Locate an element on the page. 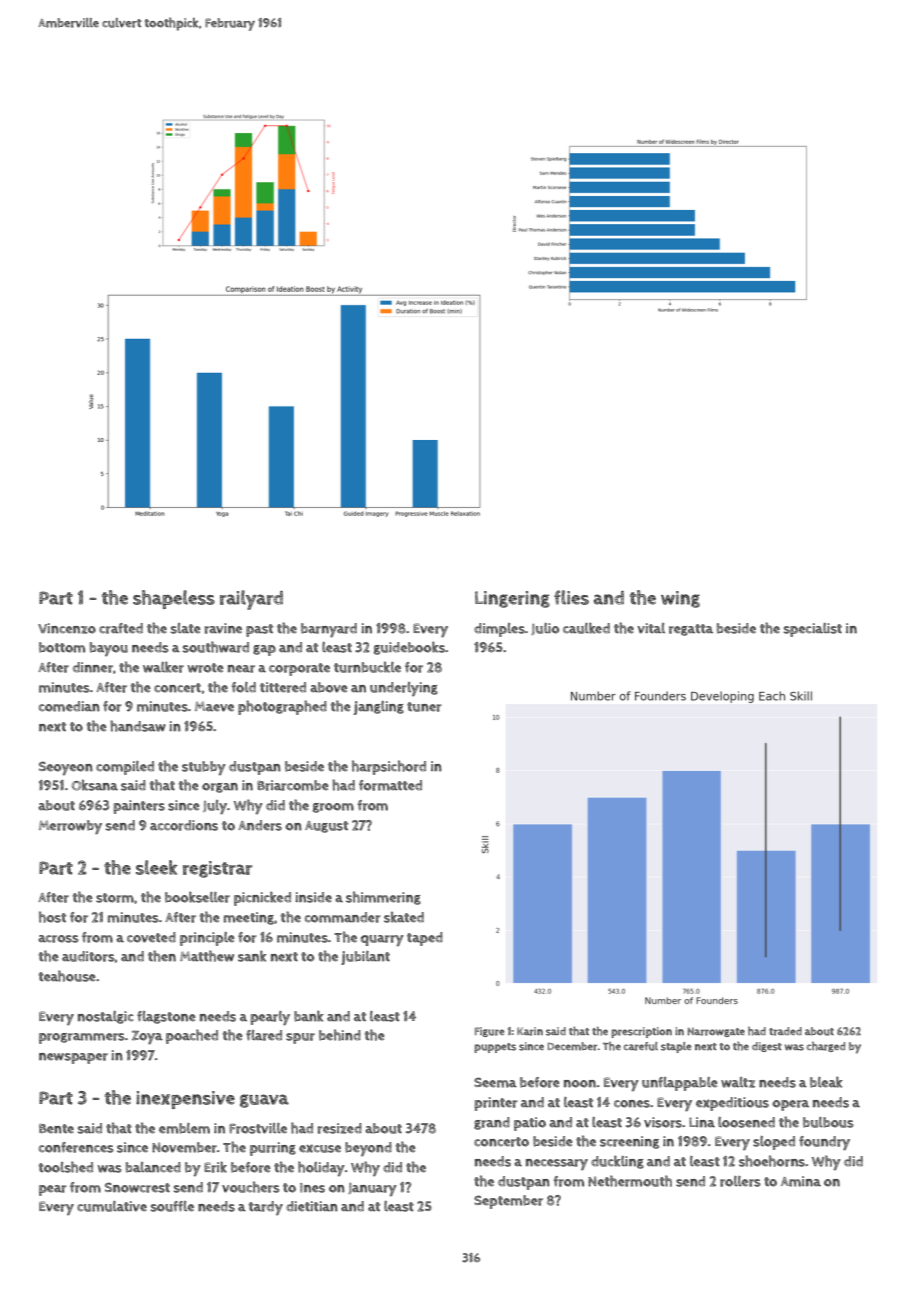  Merrowby is located at coordinates (70, 827).
